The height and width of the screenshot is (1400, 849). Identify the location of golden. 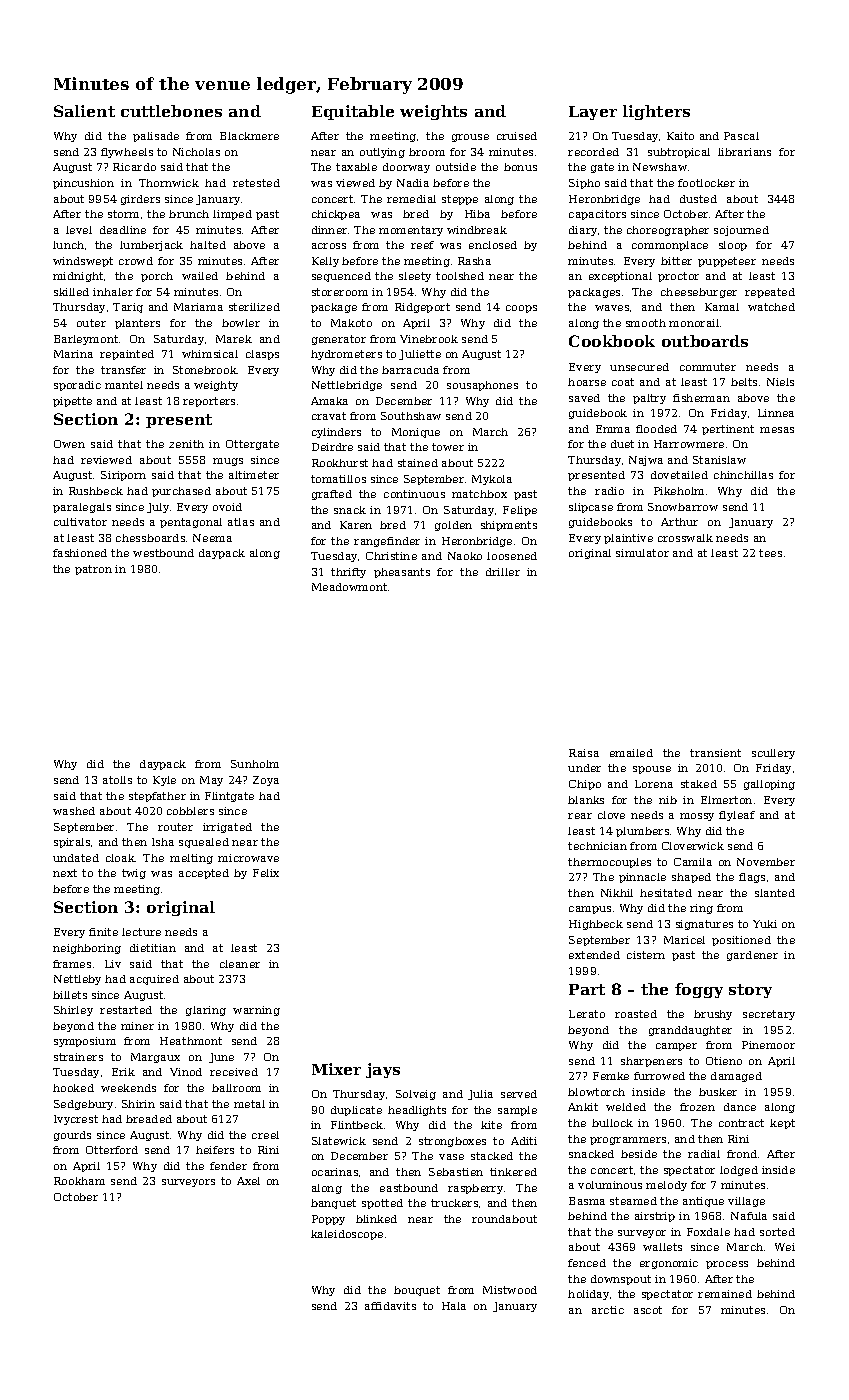
(453, 526).
